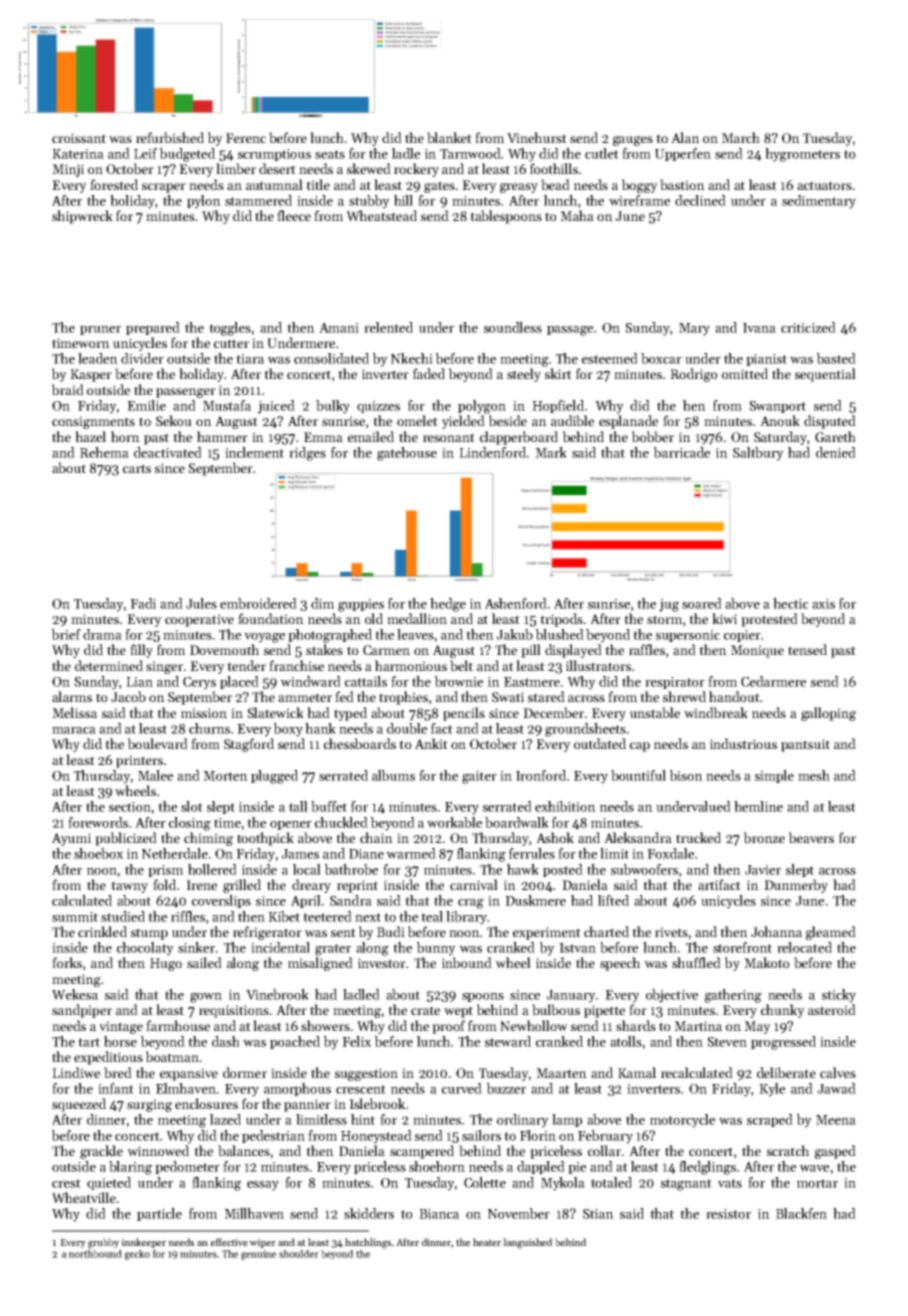 This screenshot has height=1316, width=908. I want to click on Steven, so click(727, 1042).
